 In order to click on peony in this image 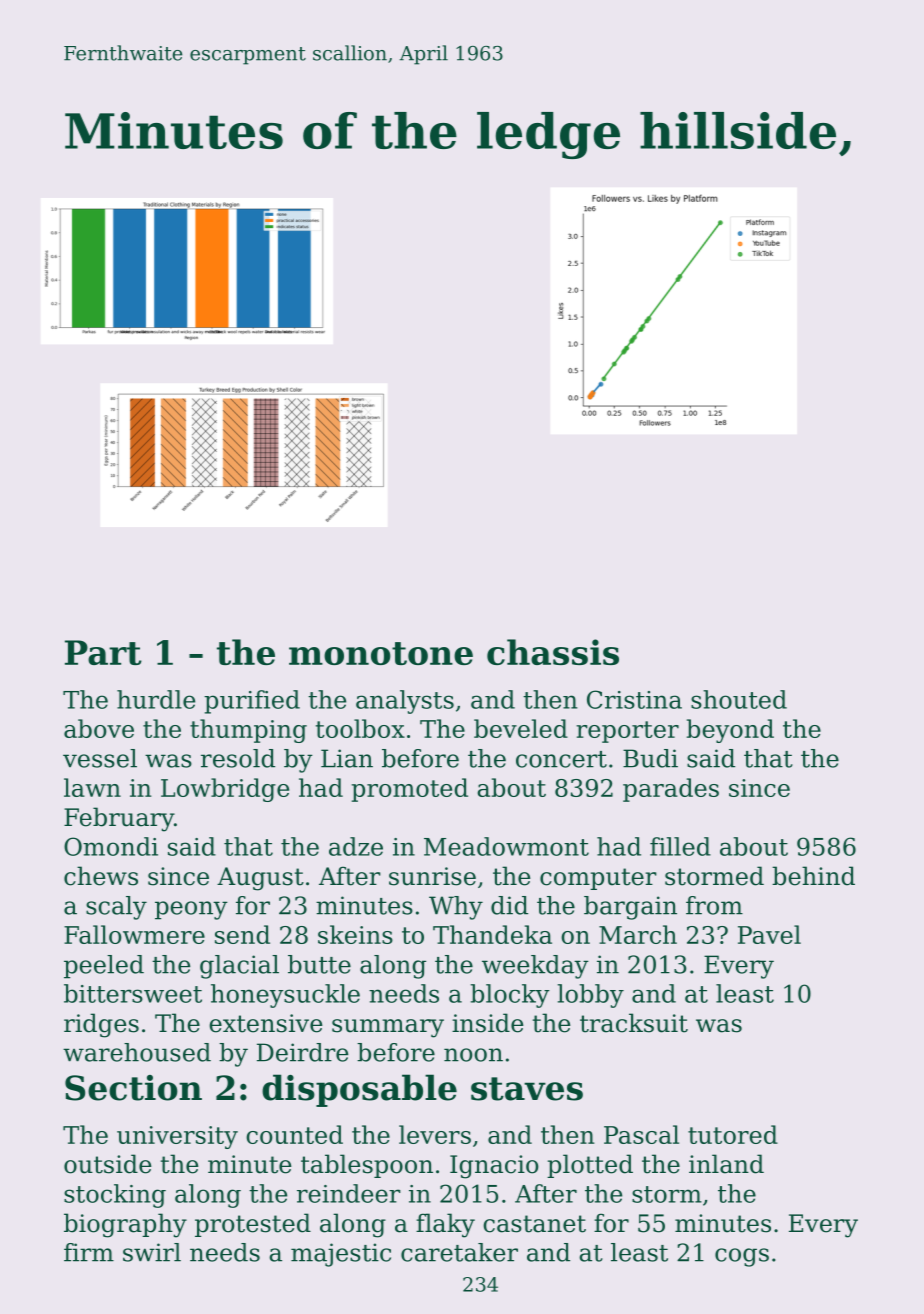, I will do `click(191, 910)`.
